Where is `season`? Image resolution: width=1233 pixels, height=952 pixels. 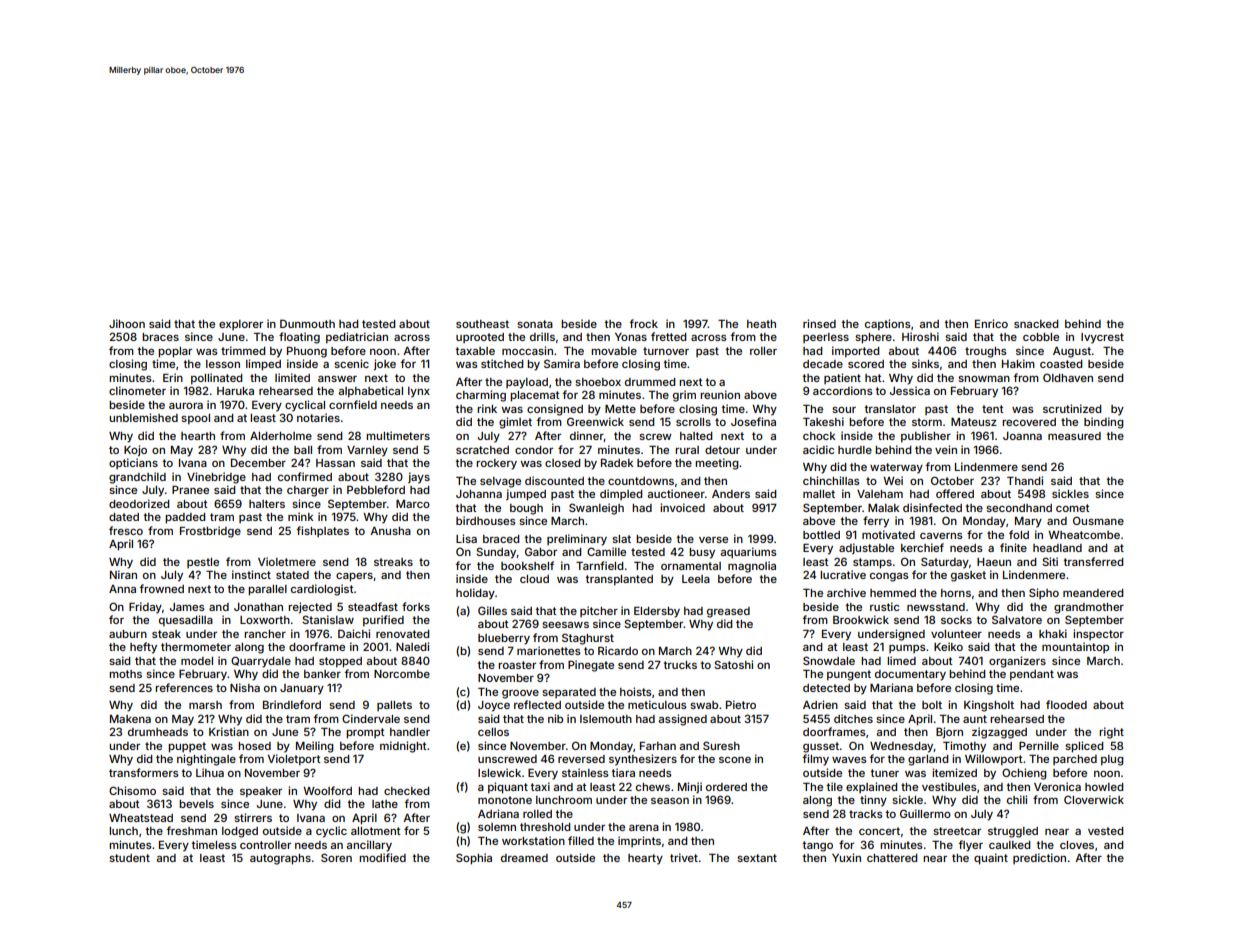 season is located at coordinates (670, 801).
